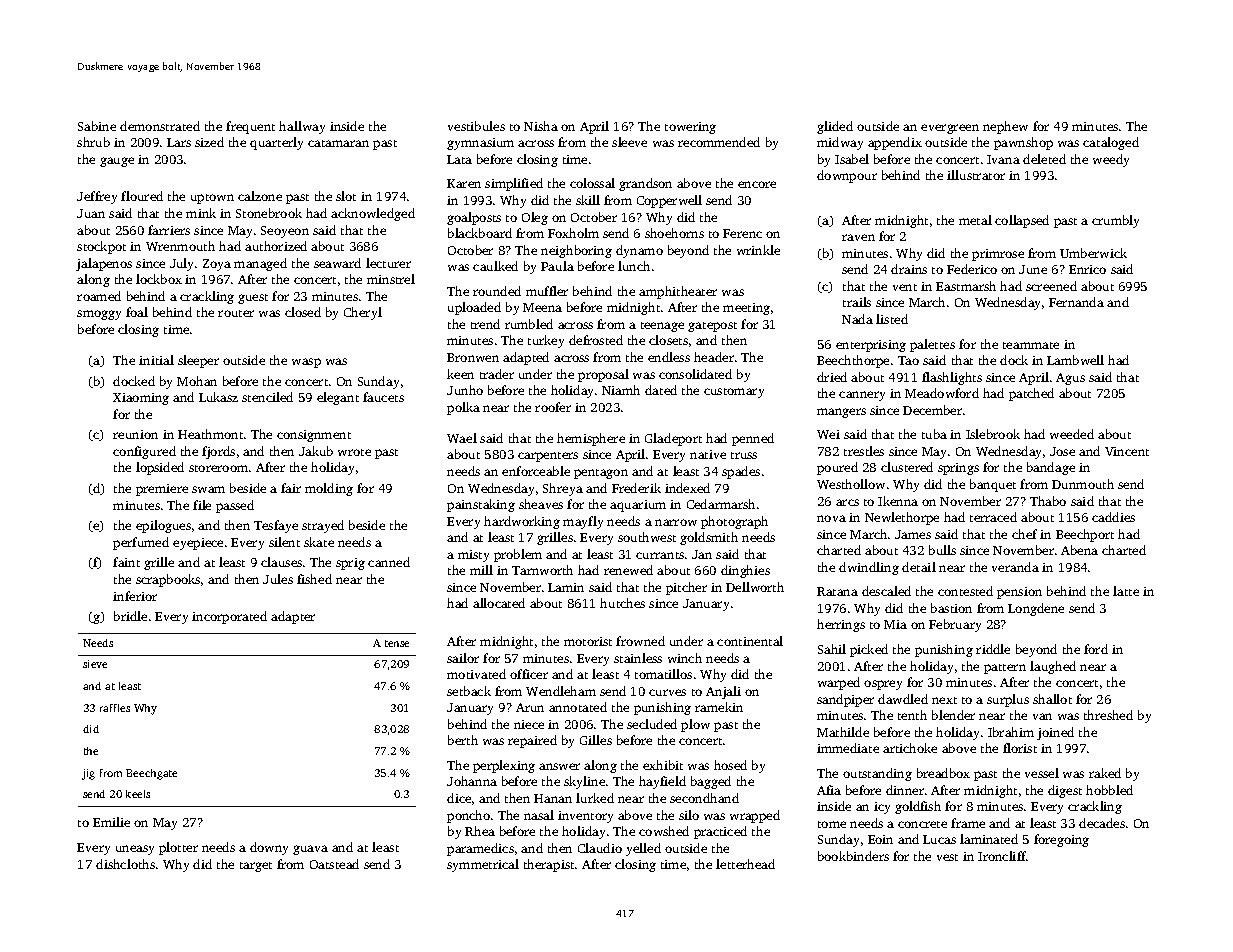 This document has height=952, width=1233. Describe the element at coordinates (686, 588) in the document. I see `pitcher` at that location.
